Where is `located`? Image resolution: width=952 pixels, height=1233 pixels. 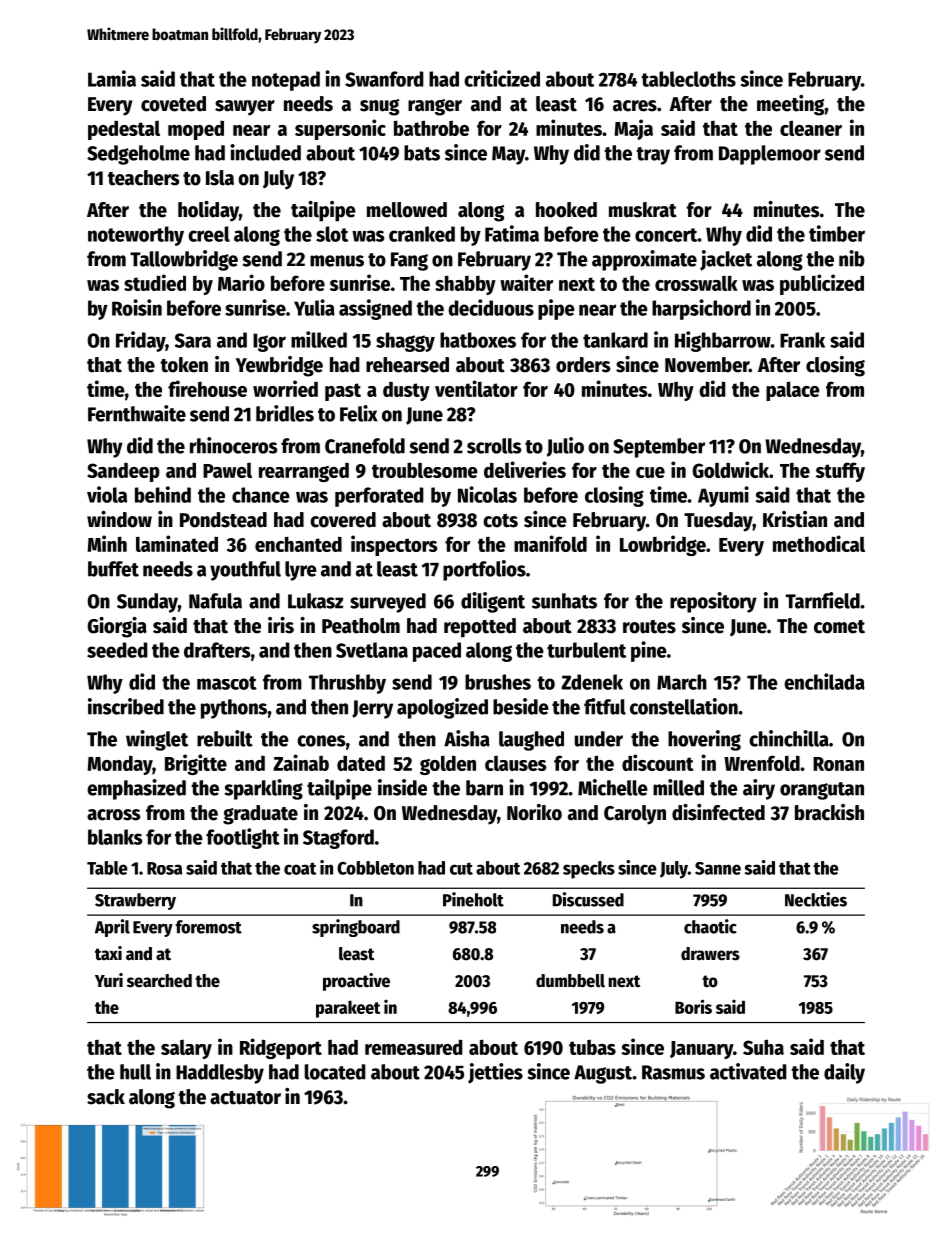
located is located at coordinates (335, 1072).
